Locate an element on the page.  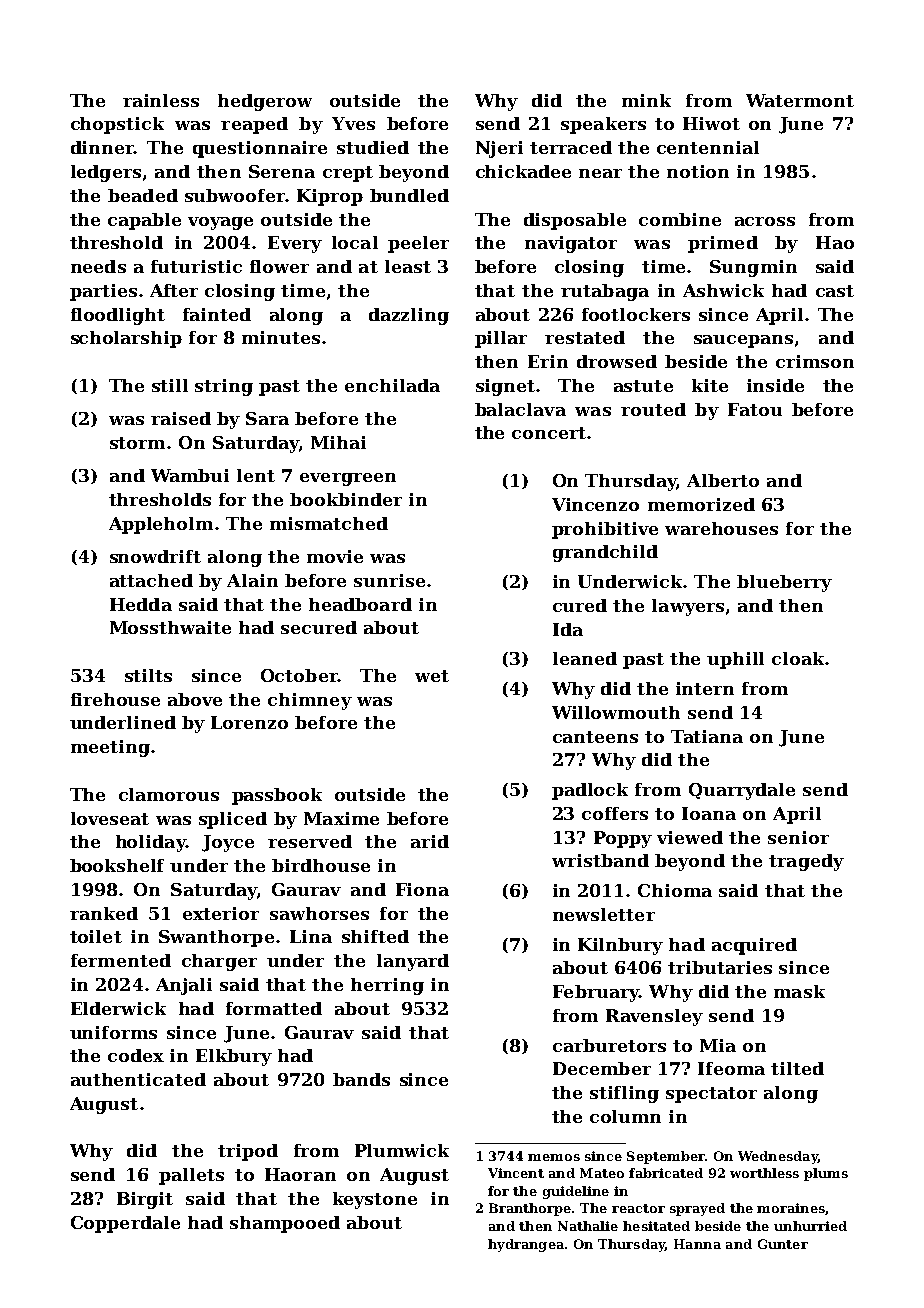
Quarrydale is located at coordinates (742, 791).
